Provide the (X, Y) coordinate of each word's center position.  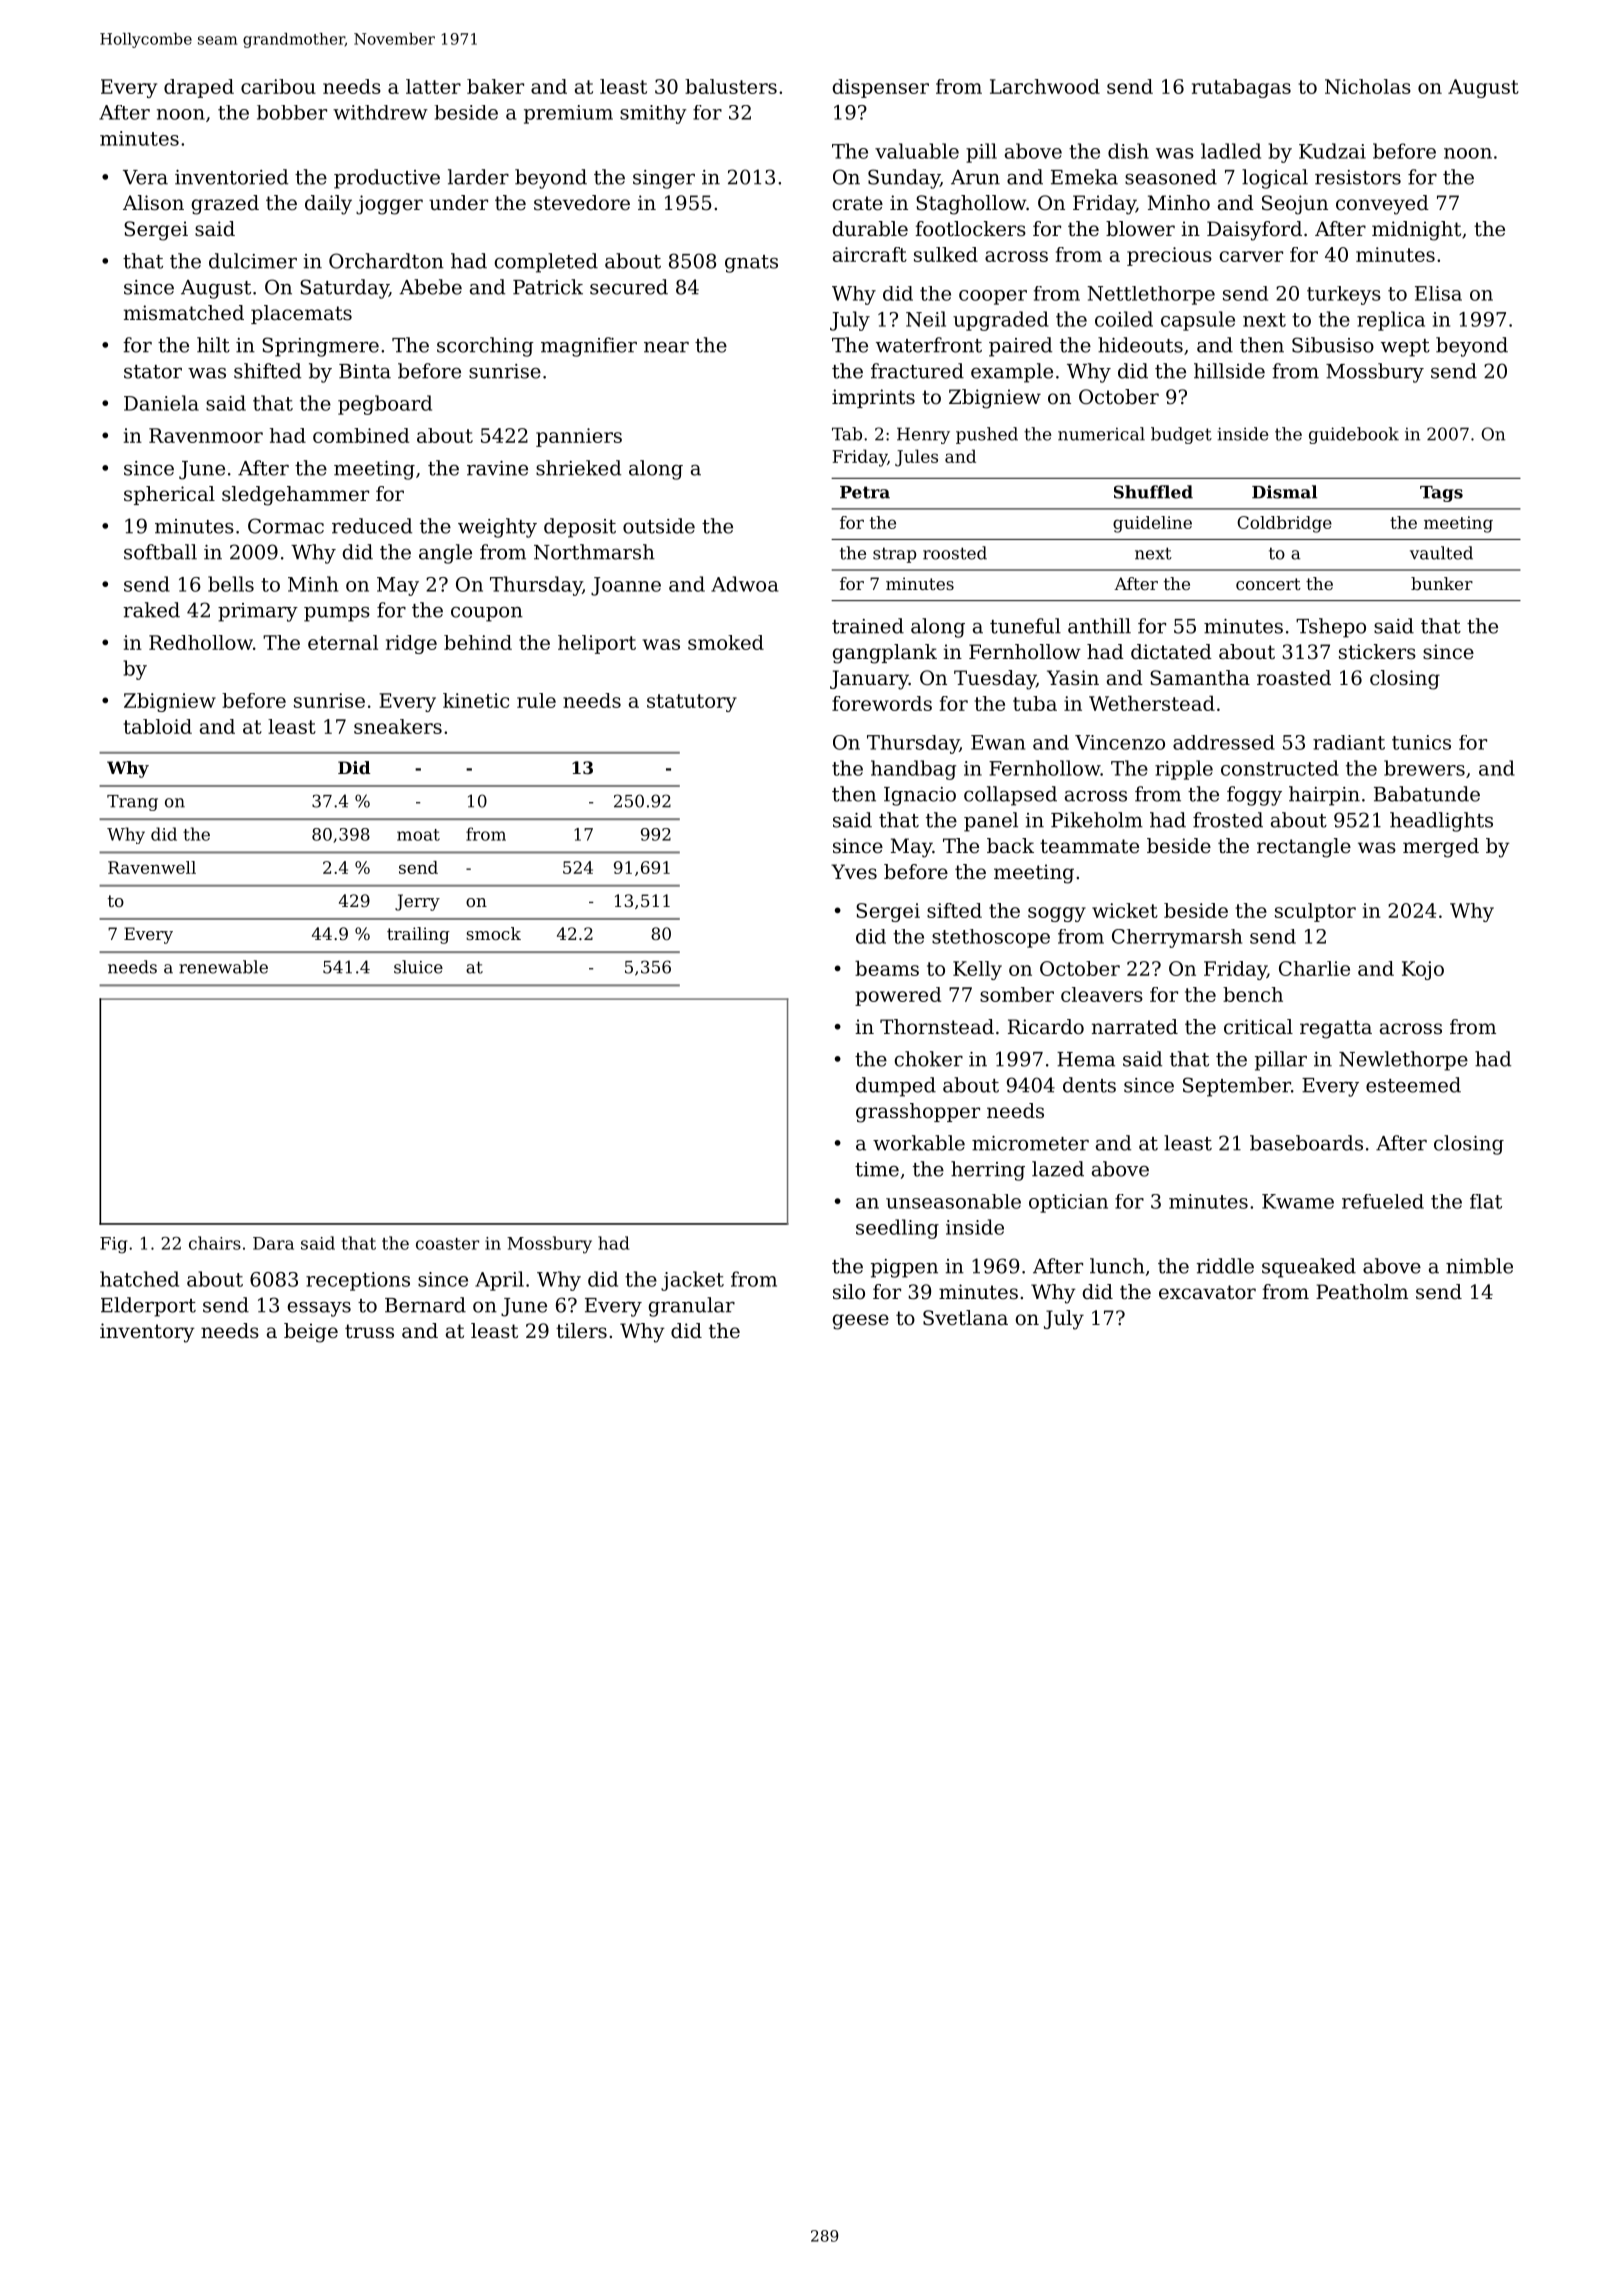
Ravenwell (152, 867)
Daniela (161, 403)
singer (664, 179)
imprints (873, 398)
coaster (447, 1244)
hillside (1229, 371)
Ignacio (920, 796)
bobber (292, 112)
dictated (1171, 652)
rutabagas (1241, 88)
